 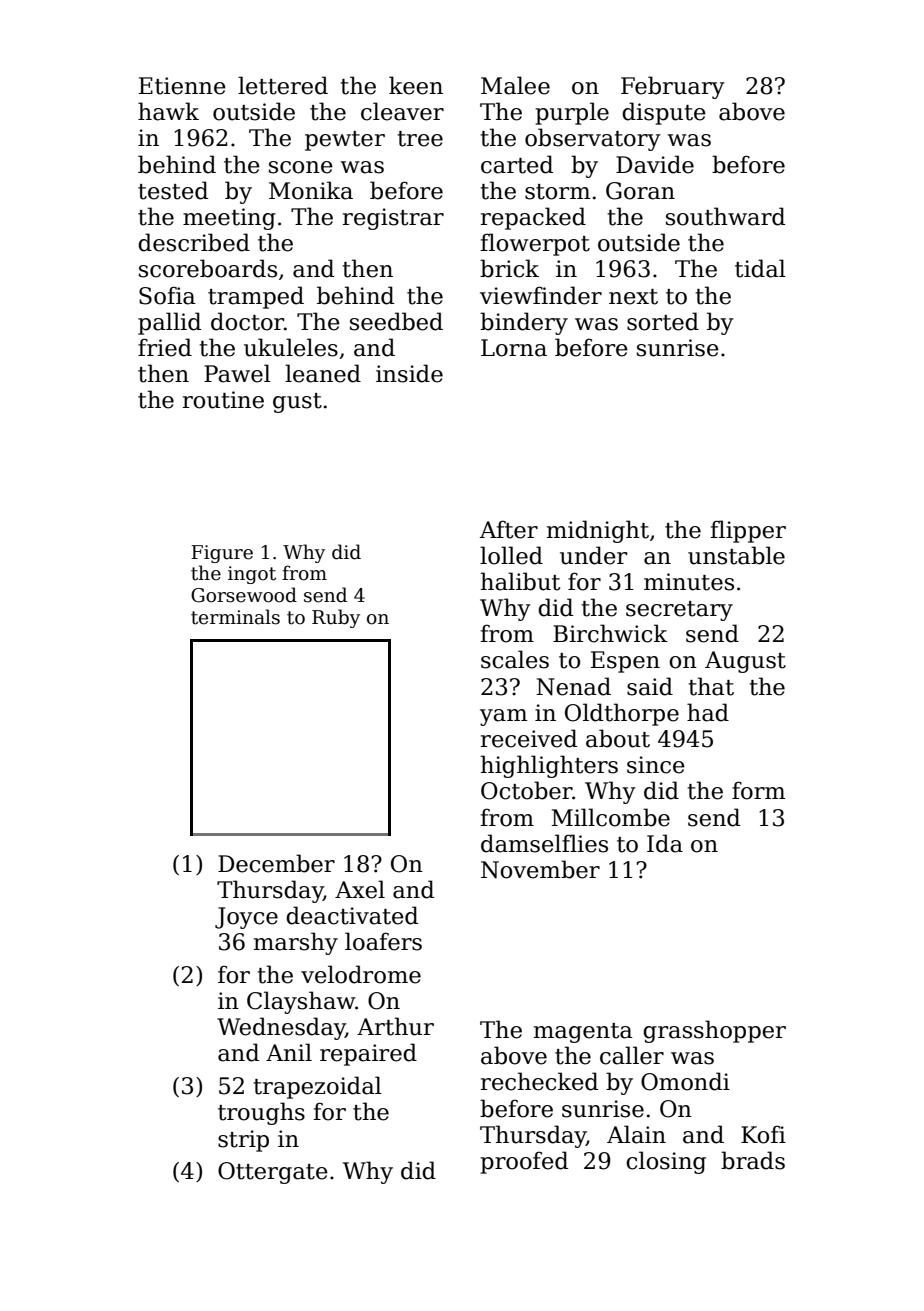 What do you see at coordinates (276, 863) in the image?
I see `December` at bounding box center [276, 863].
